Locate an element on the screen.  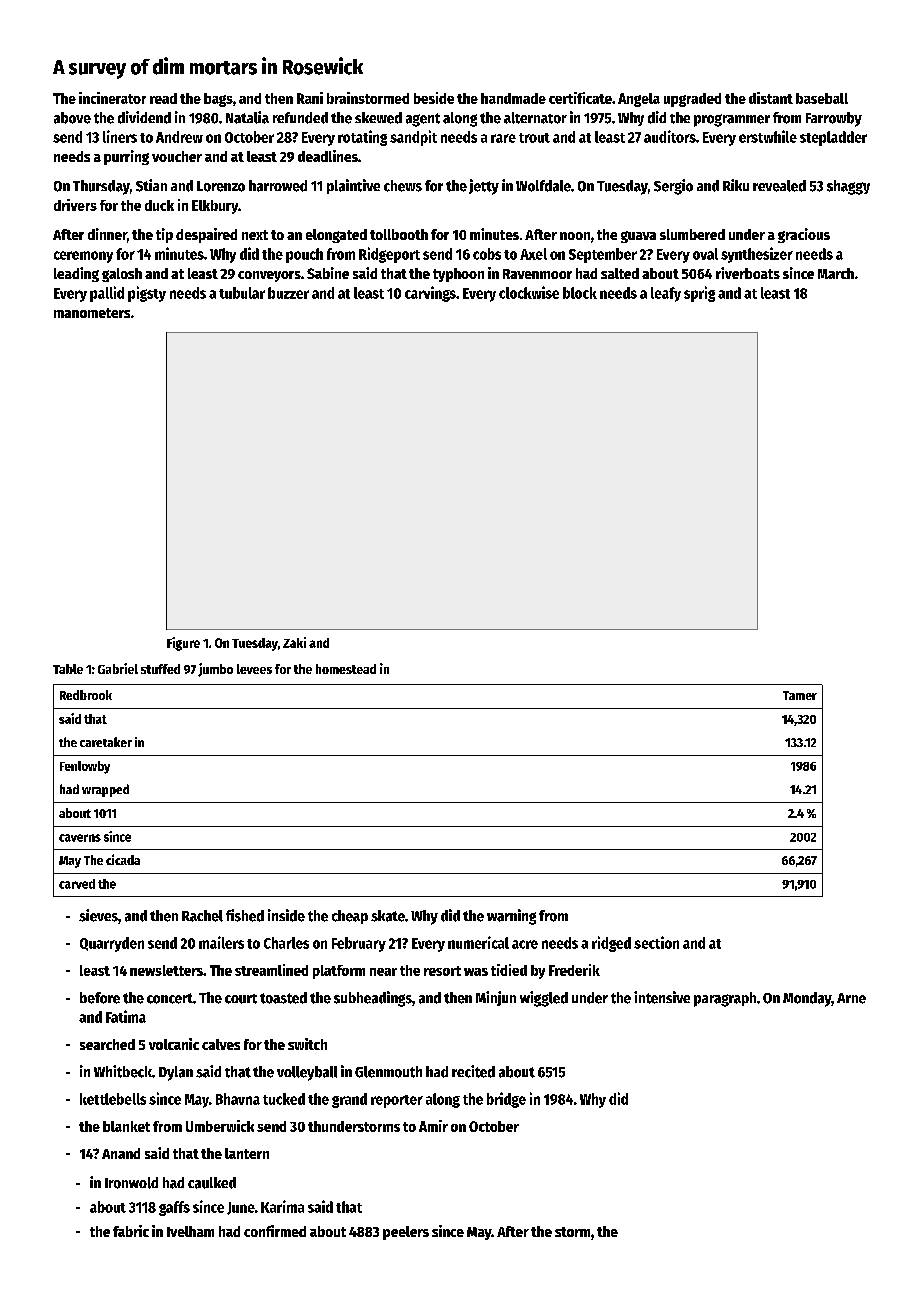
ridged is located at coordinates (611, 944).
